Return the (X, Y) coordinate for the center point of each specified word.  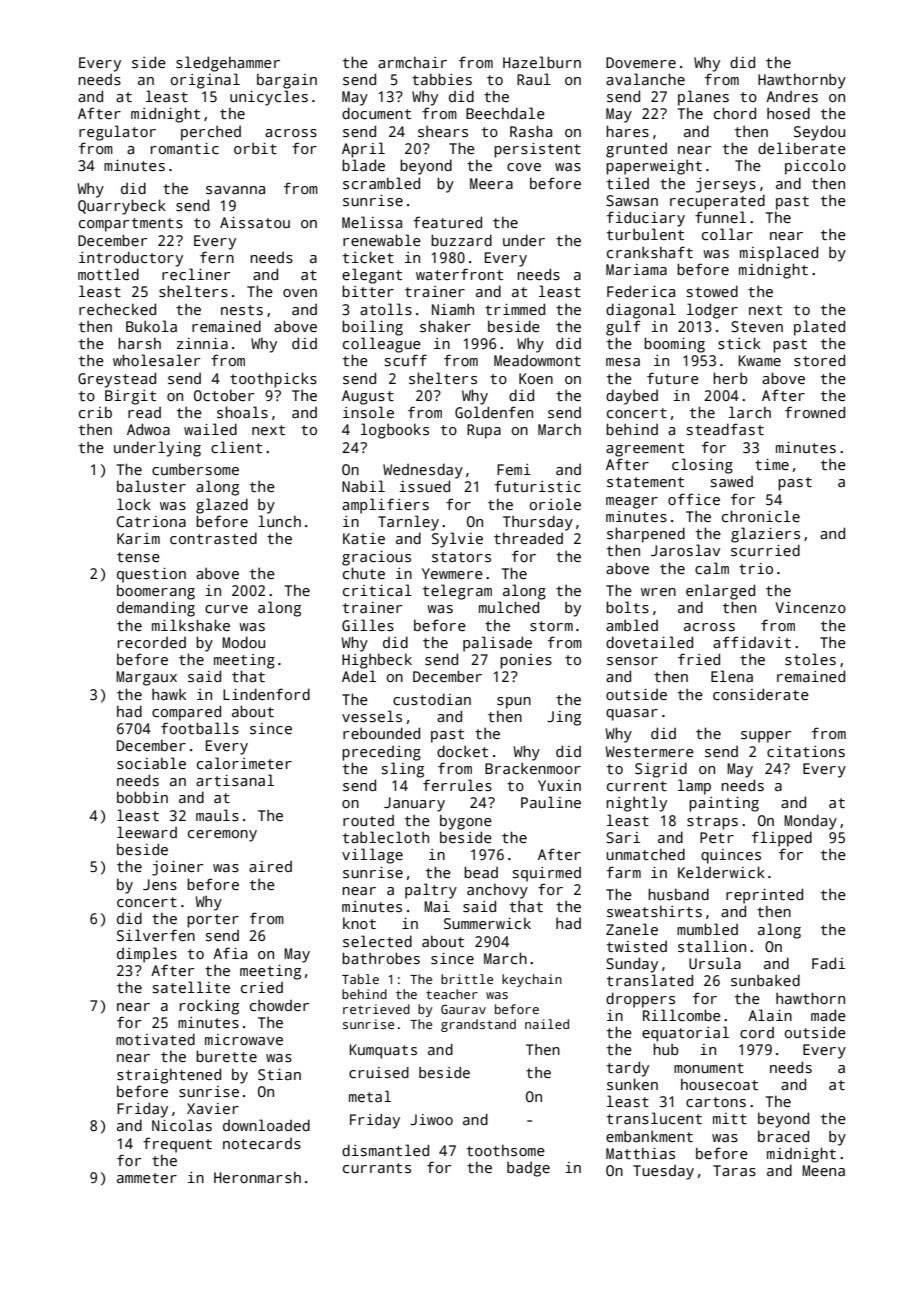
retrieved (376, 1009)
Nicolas (182, 1125)
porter (213, 921)
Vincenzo (811, 607)
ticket (368, 257)
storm (551, 626)
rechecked (117, 309)
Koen (536, 378)
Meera (491, 183)
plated (819, 328)
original (205, 81)
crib (95, 412)
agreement (645, 450)
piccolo (815, 167)
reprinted (764, 896)
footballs (200, 728)
